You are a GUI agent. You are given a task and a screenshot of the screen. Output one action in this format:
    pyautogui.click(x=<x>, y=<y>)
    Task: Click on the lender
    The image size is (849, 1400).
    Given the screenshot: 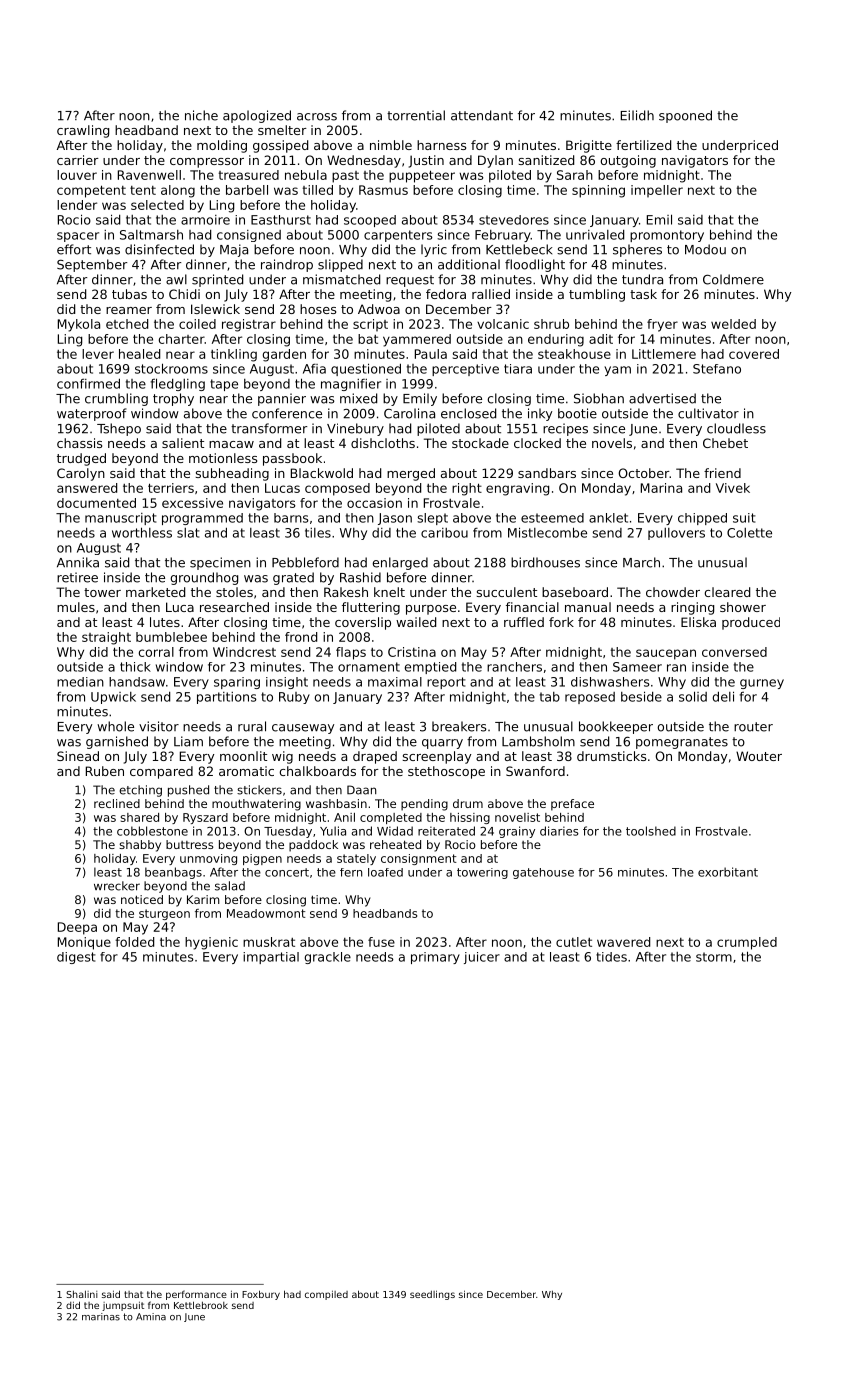 What is the action you would take?
    pyautogui.click(x=77, y=205)
